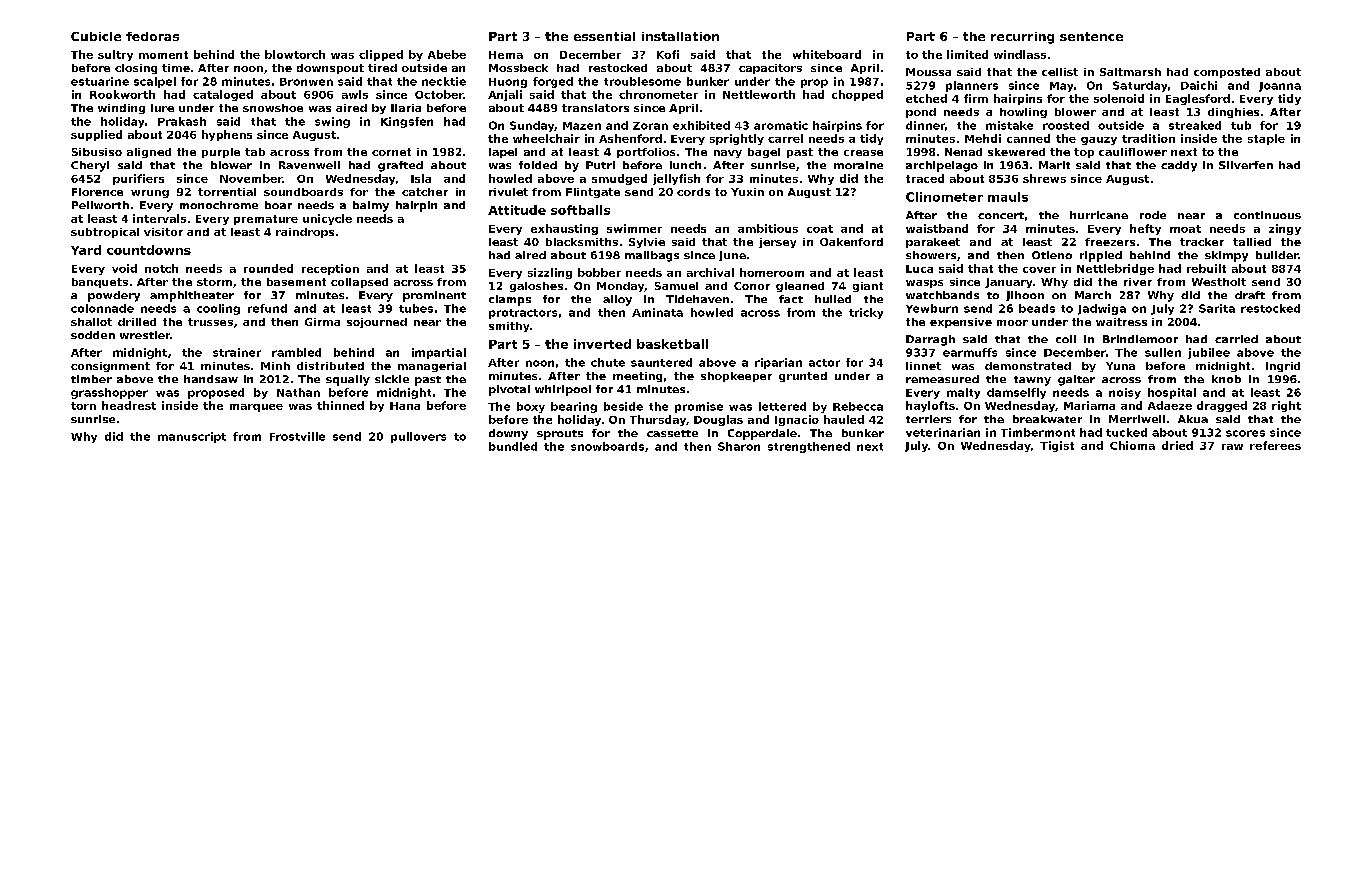 The width and height of the page is (1372, 887). What do you see at coordinates (851, 242) in the page?
I see `Oakenford` at bounding box center [851, 242].
